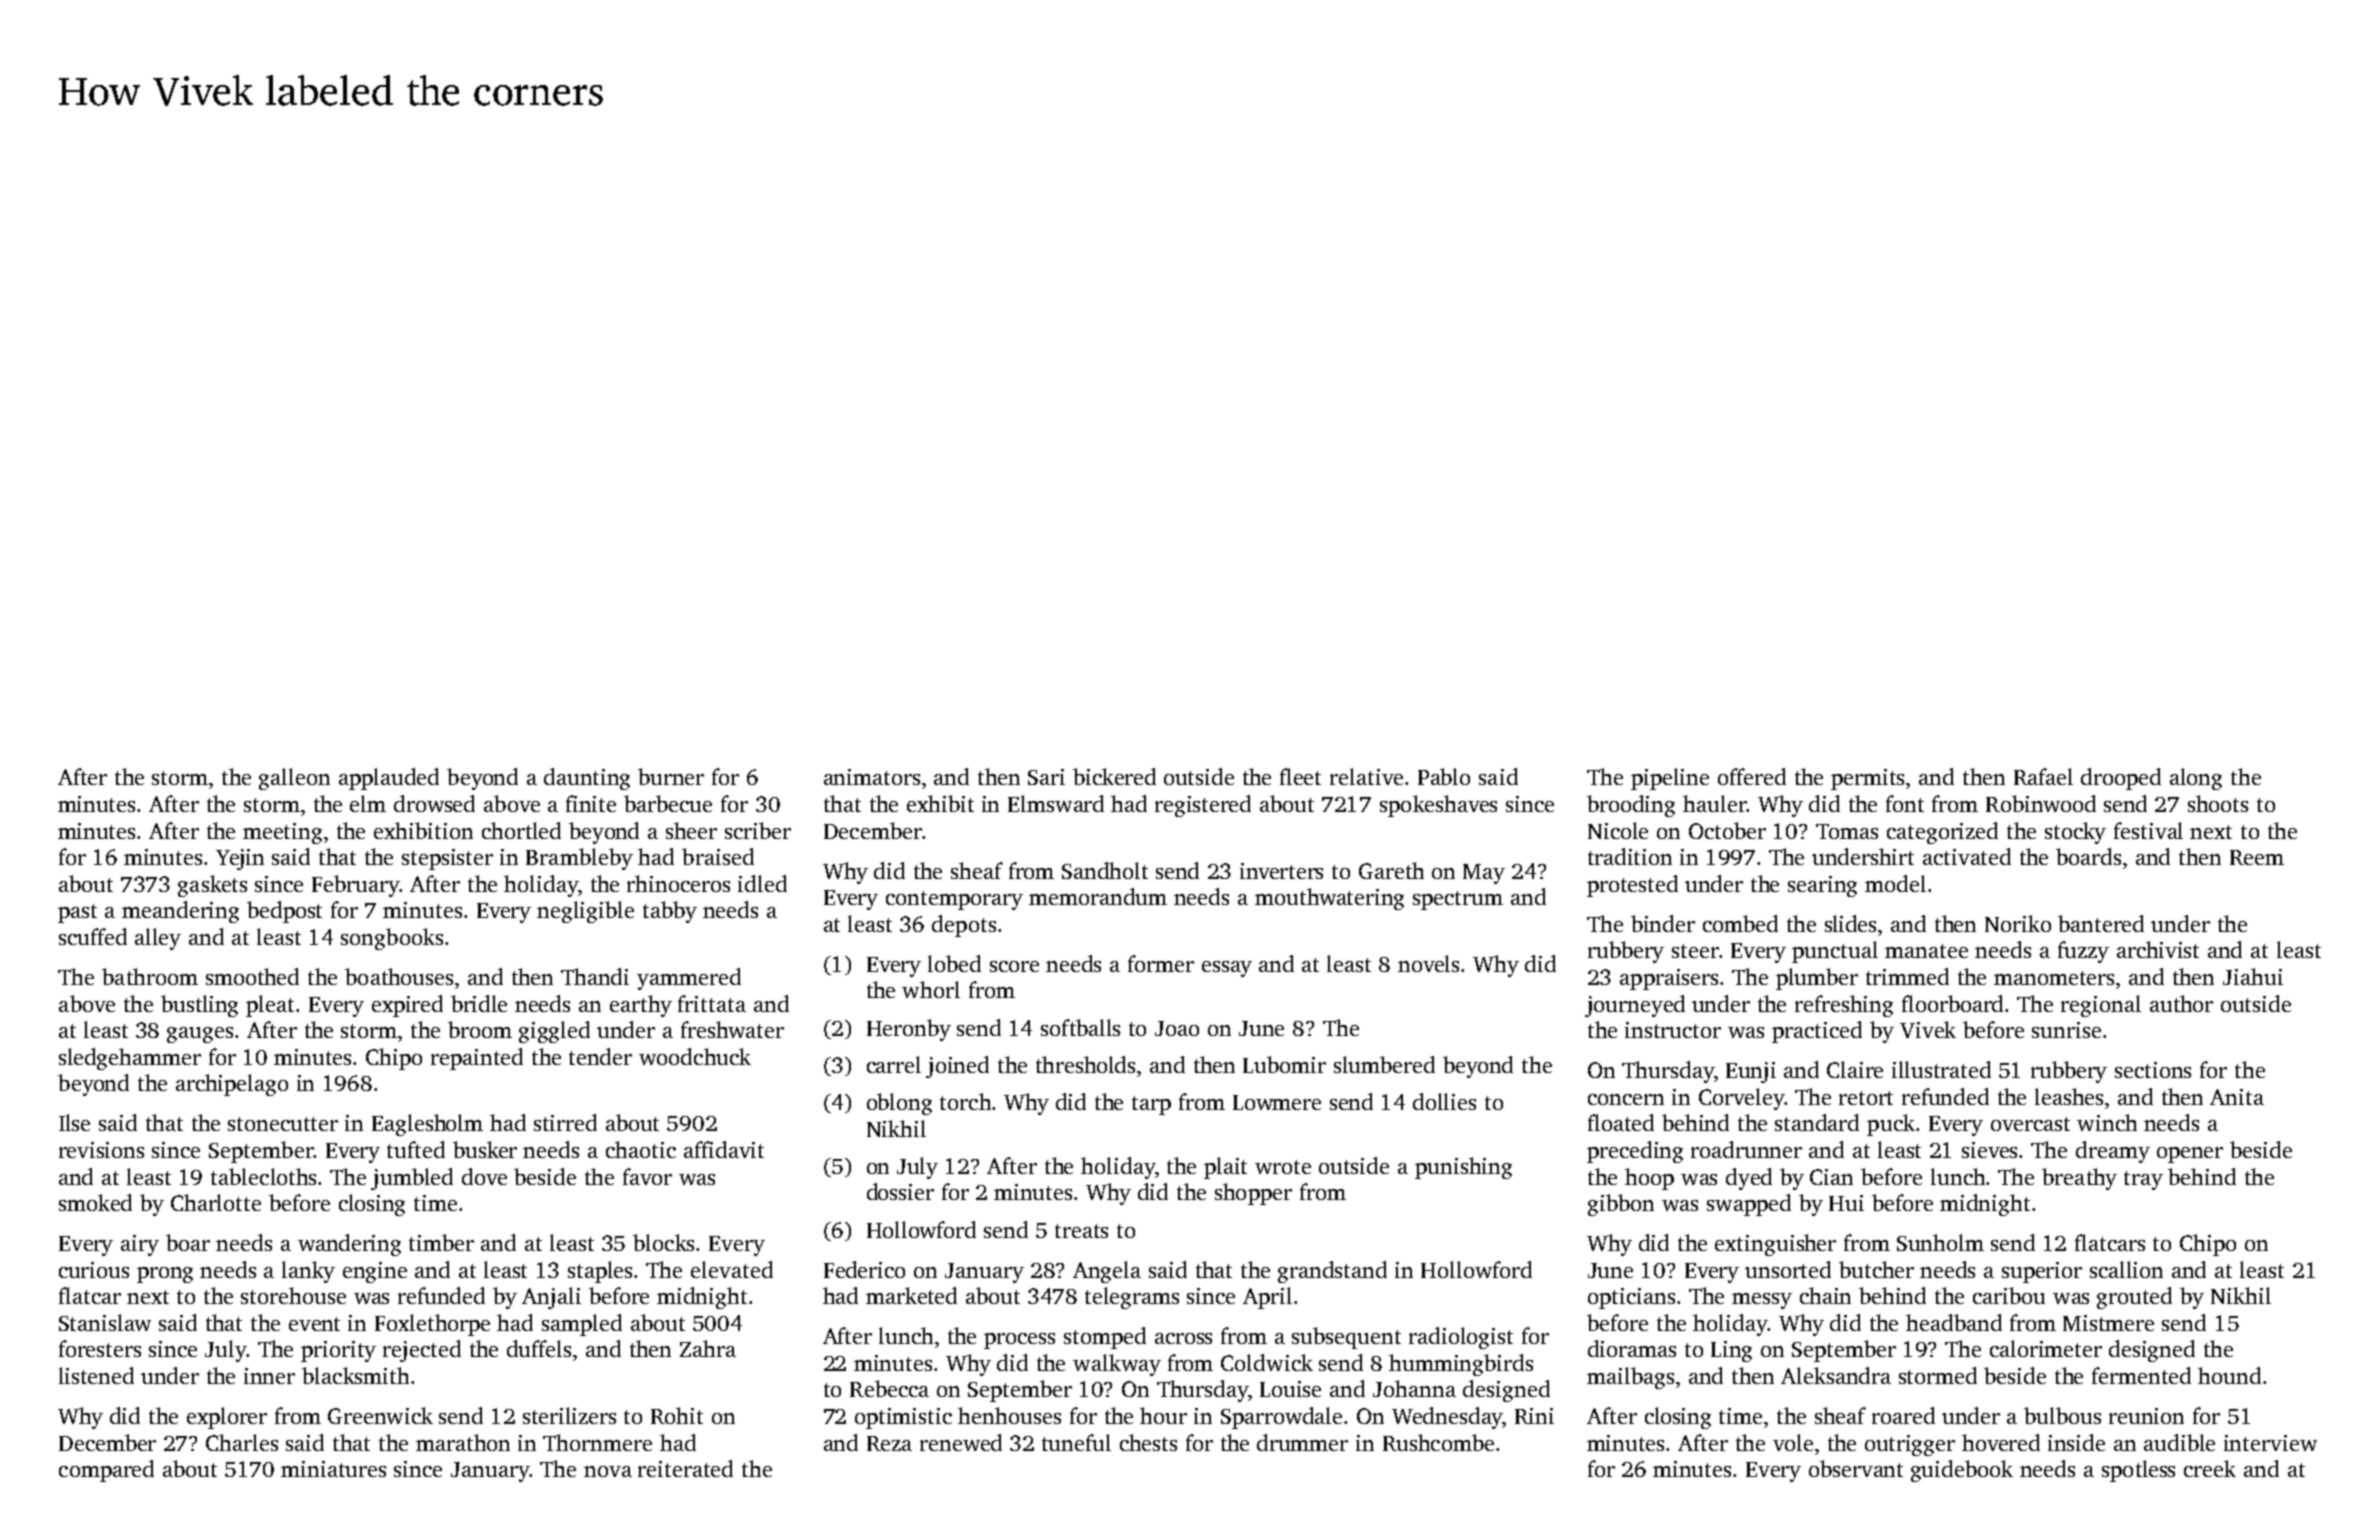  What do you see at coordinates (1670, 779) in the document?
I see `pipeline` at bounding box center [1670, 779].
